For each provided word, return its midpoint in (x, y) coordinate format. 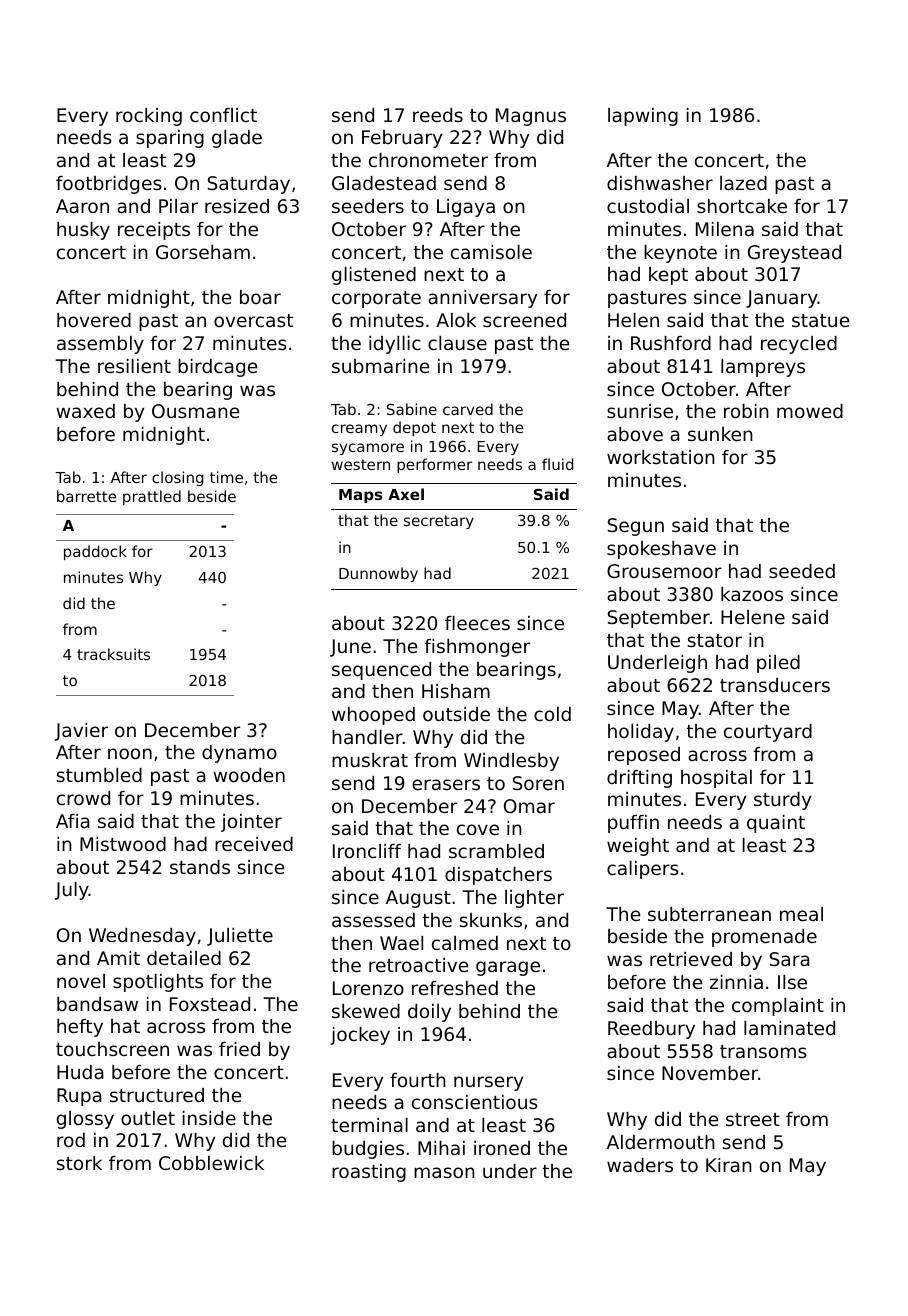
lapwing (643, 117)
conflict (223, 115)
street (753, 1119)
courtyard (768, 733)
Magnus (531, 117)
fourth (418, 1080)
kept (668, 276)
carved (468, 409)
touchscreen (112, 1049)
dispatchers (498, 876)
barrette (86, 496)
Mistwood (123, 844)
